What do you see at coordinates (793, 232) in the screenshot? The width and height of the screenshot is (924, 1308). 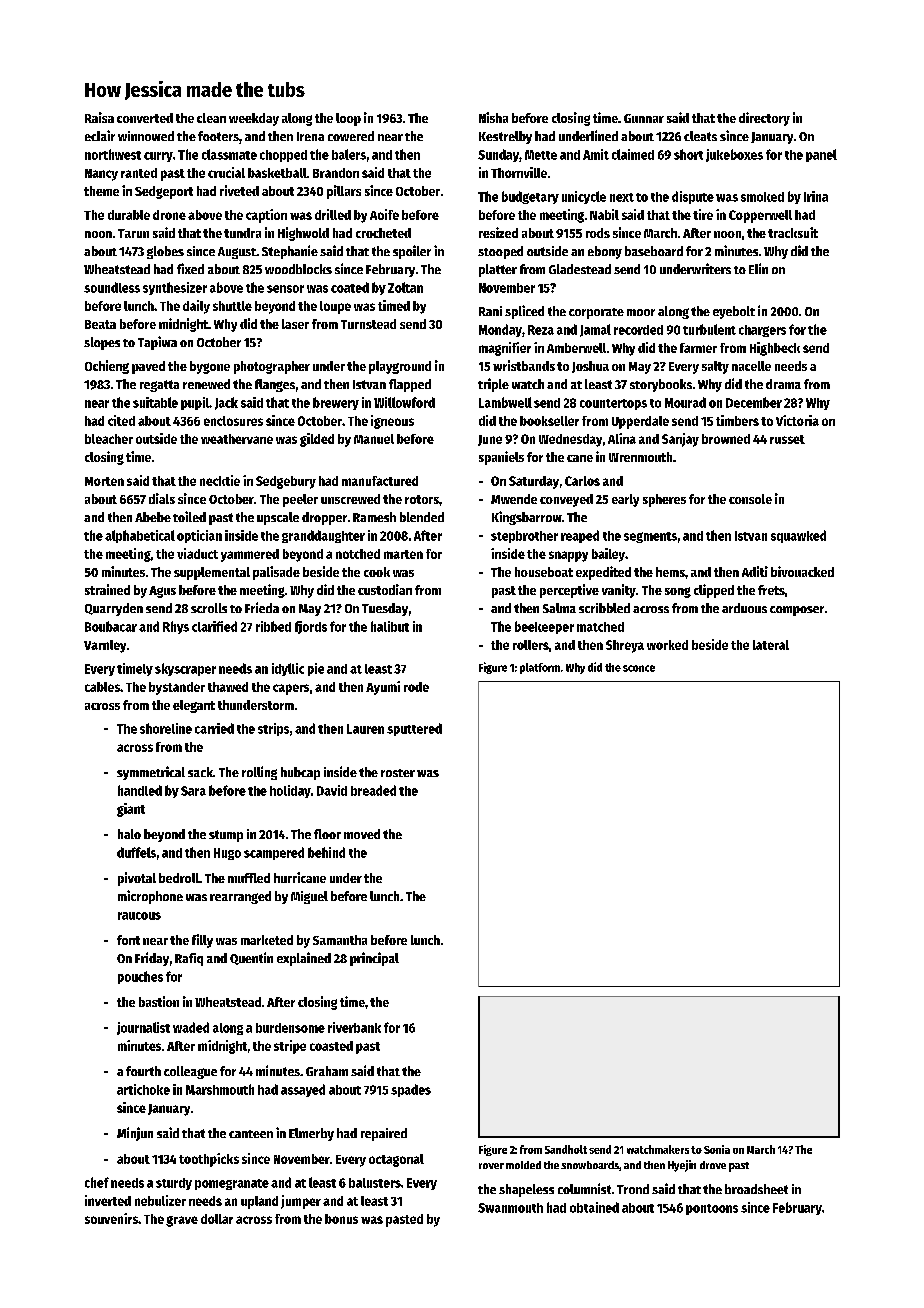 I see `tracksuit` at bounding box center [793, 232].
